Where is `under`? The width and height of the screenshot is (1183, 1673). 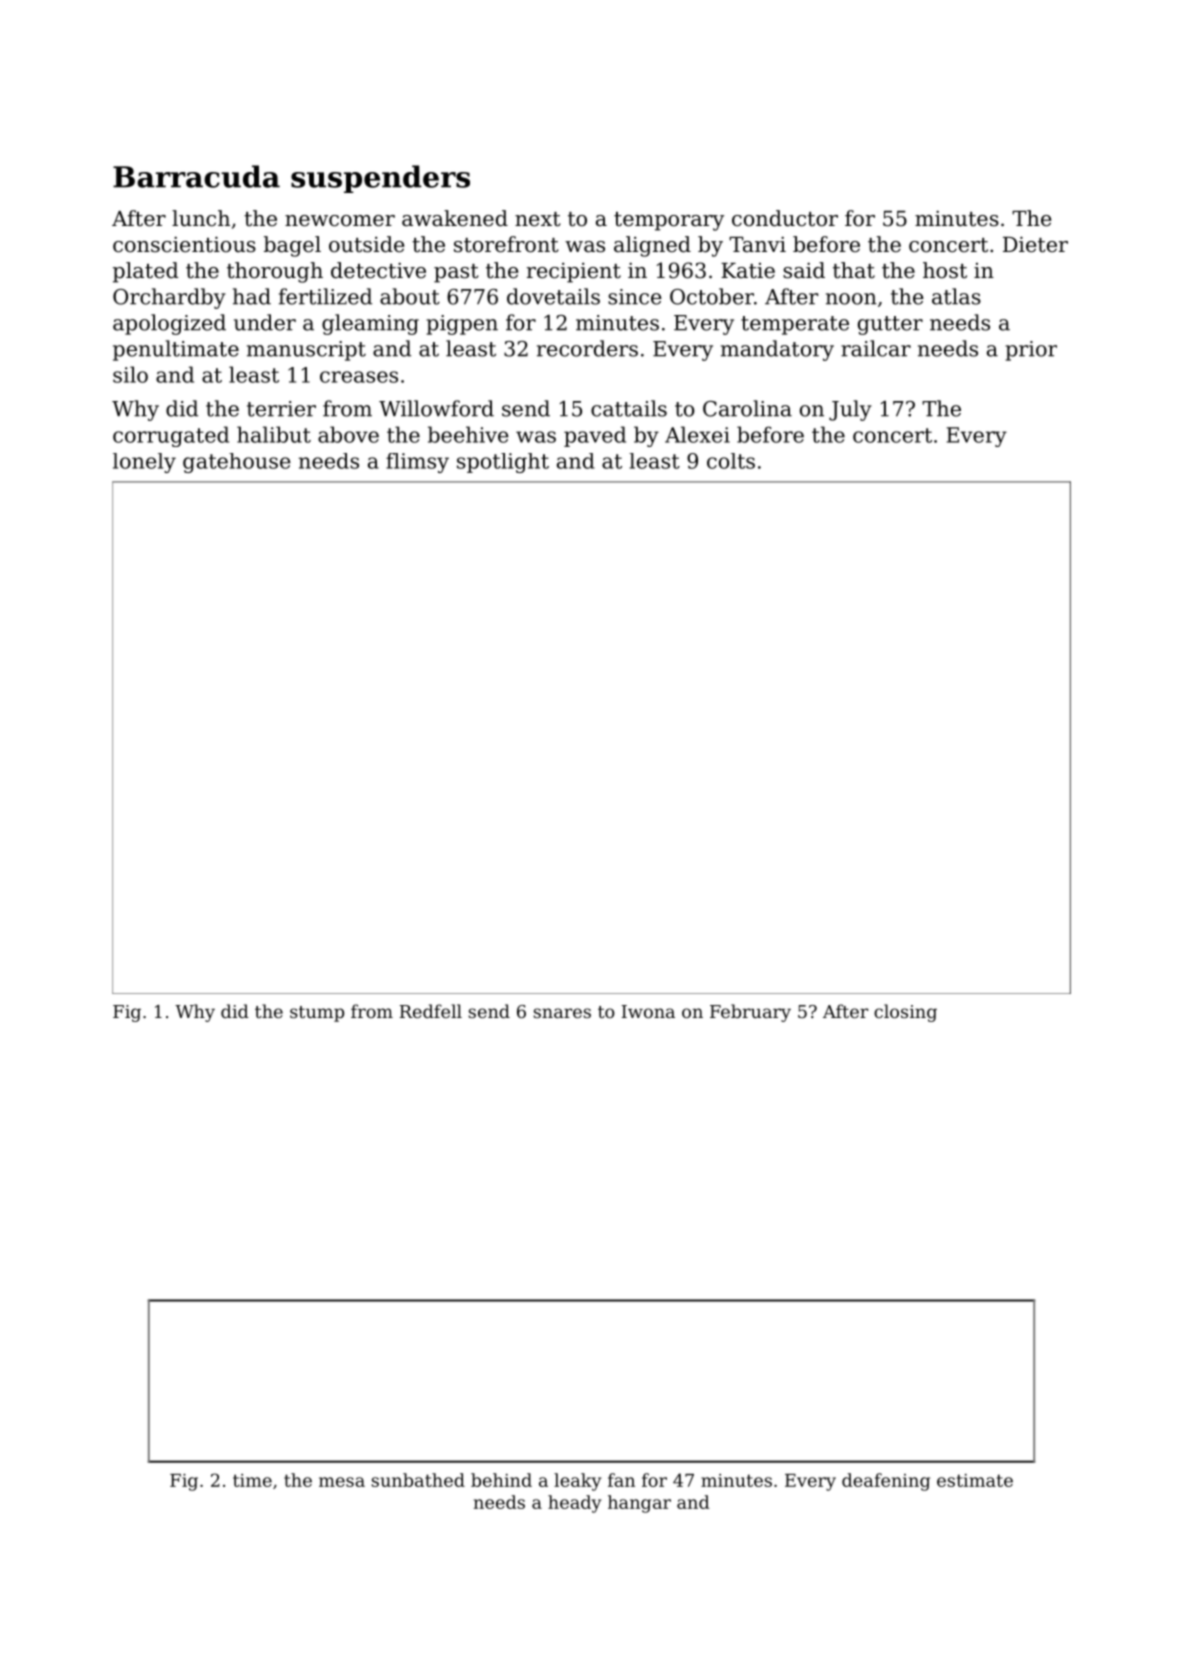
under is located at coordinates (265, 322).
